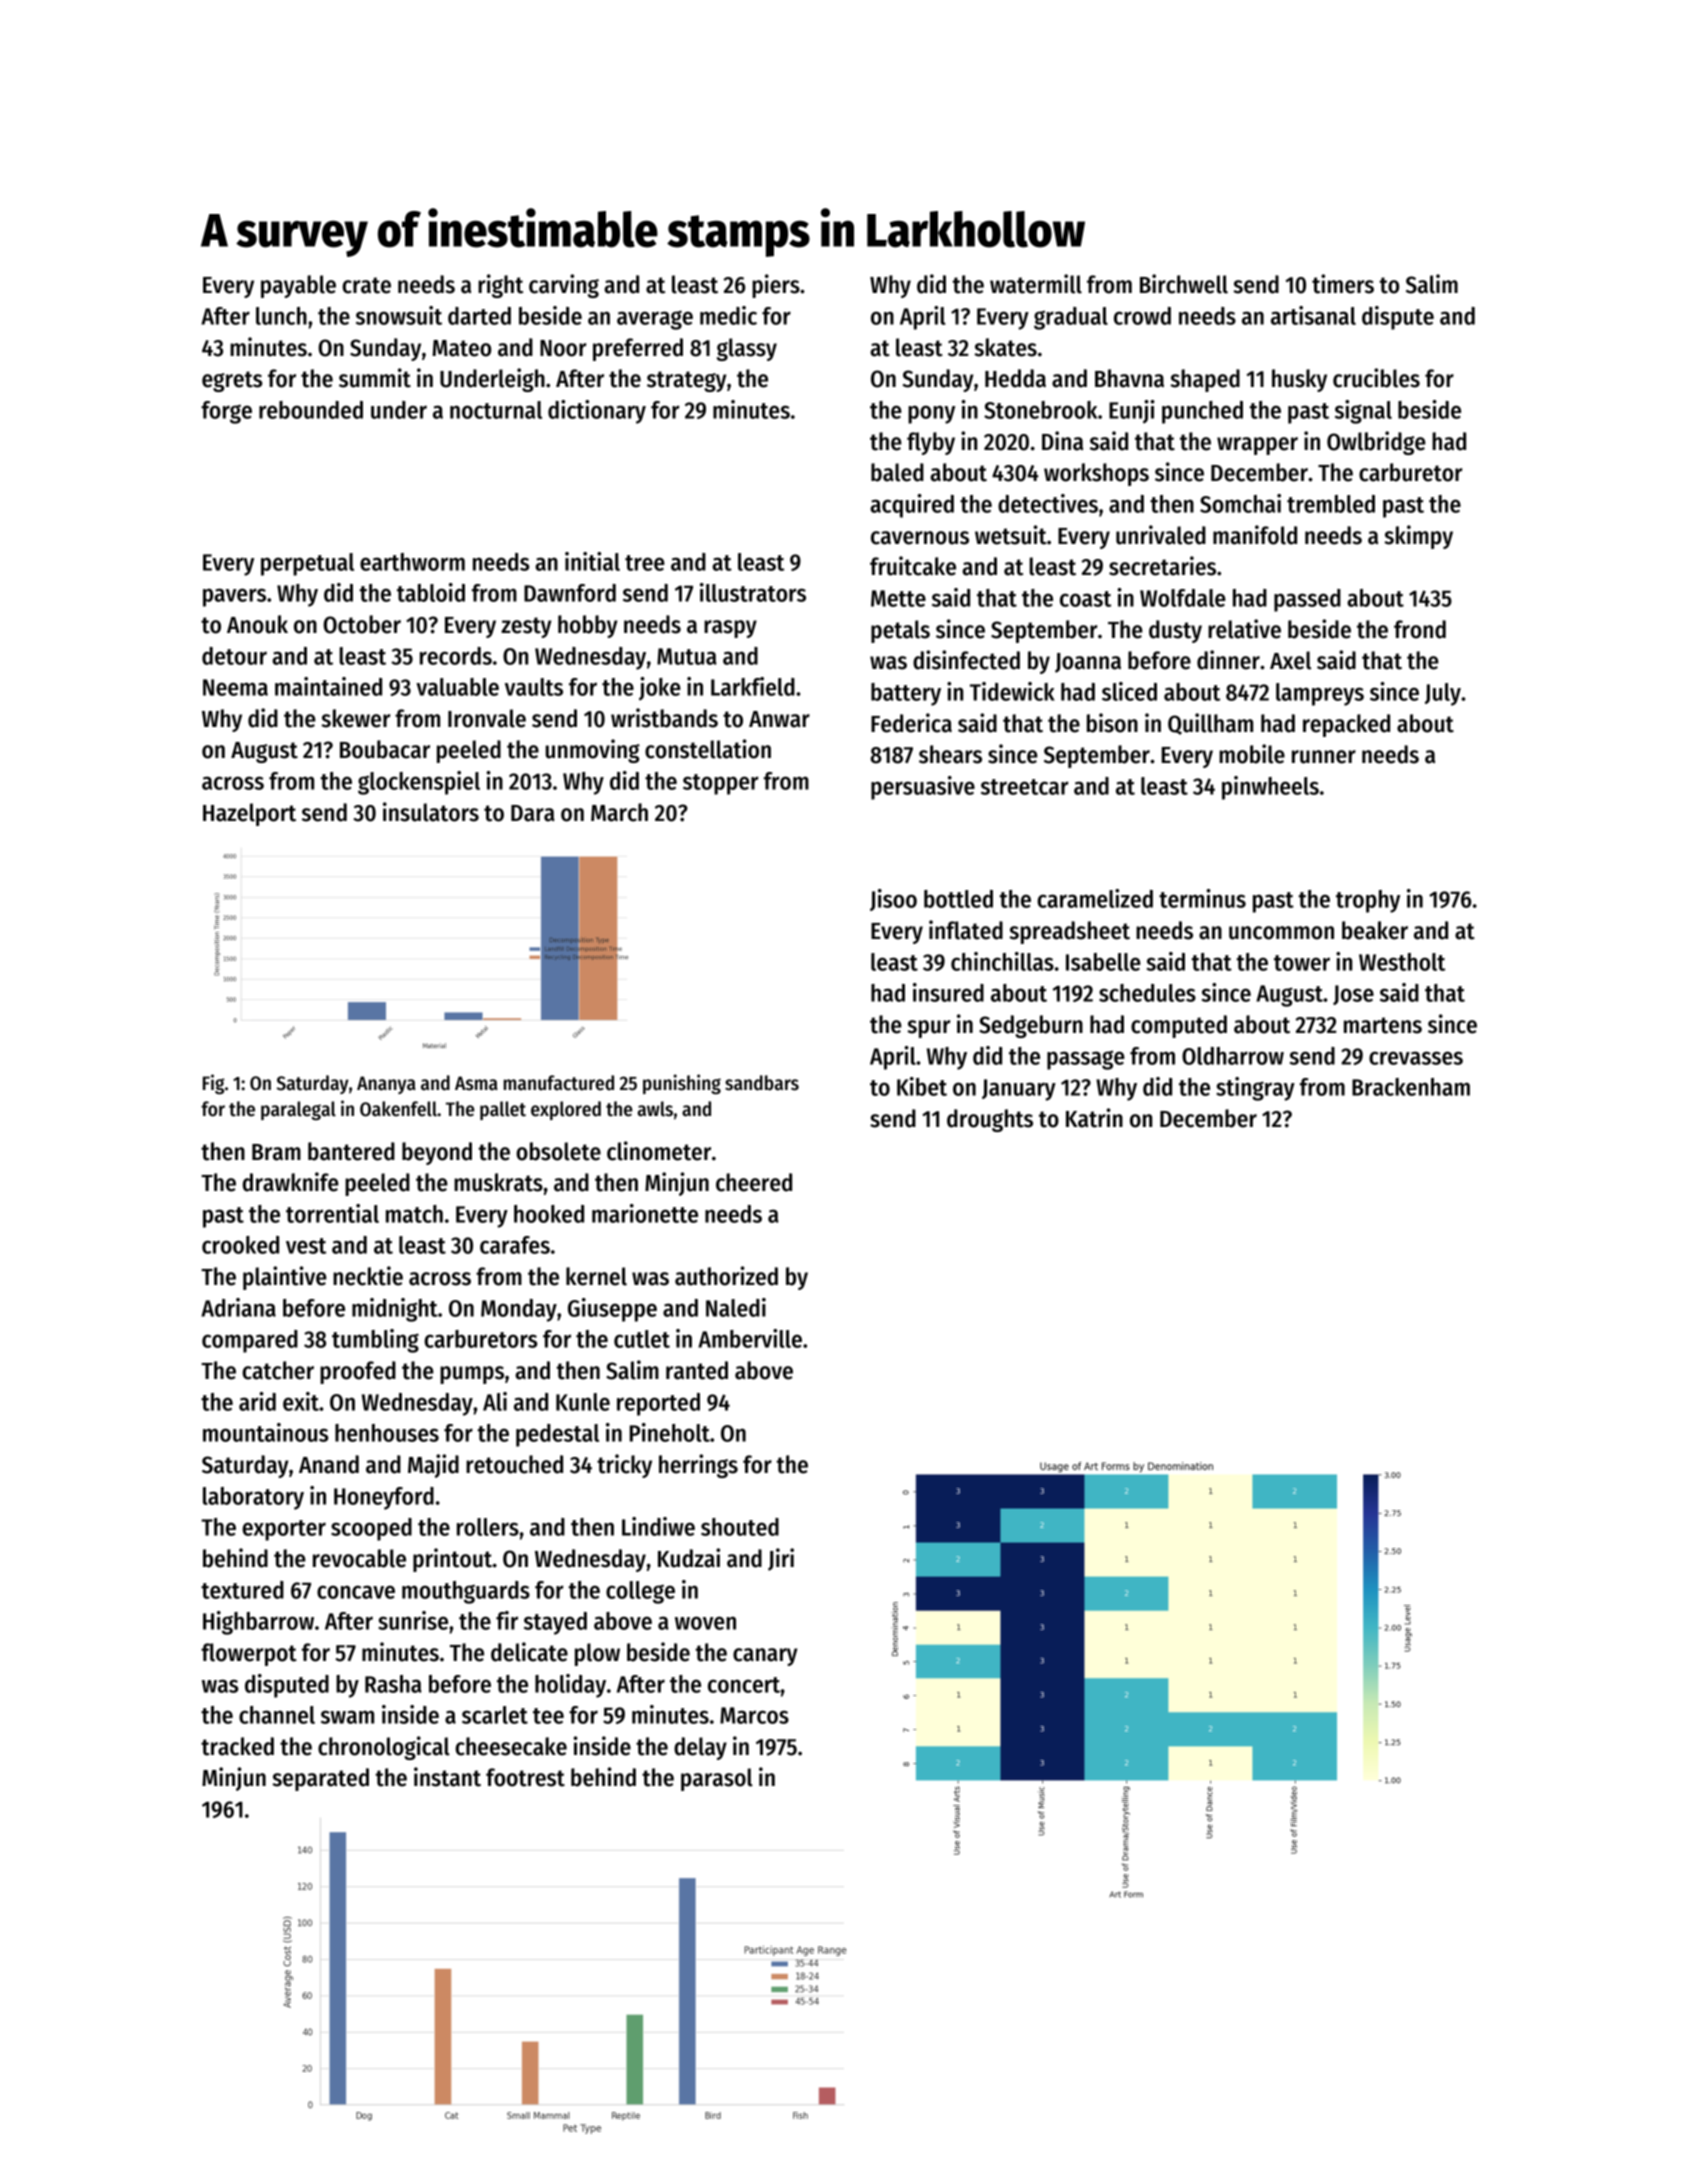 Image resolution: width=1683 pixels, height=2178 pixels. Describe the element at coordinates (948, 992) in the screenshot. I see `insured` at that location.
